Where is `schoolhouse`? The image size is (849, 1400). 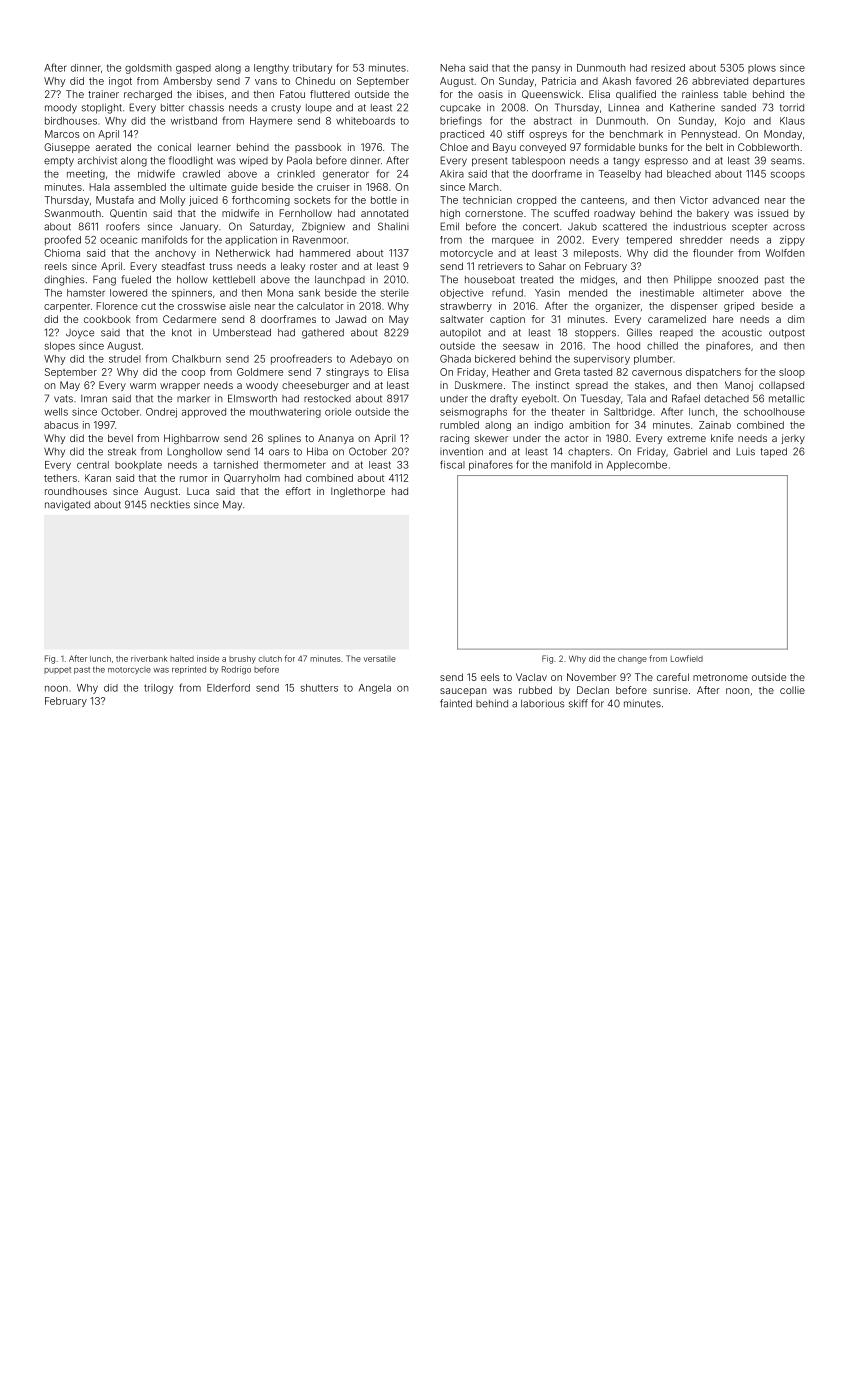 schoolhouse is located at coordinates (774, 412).
